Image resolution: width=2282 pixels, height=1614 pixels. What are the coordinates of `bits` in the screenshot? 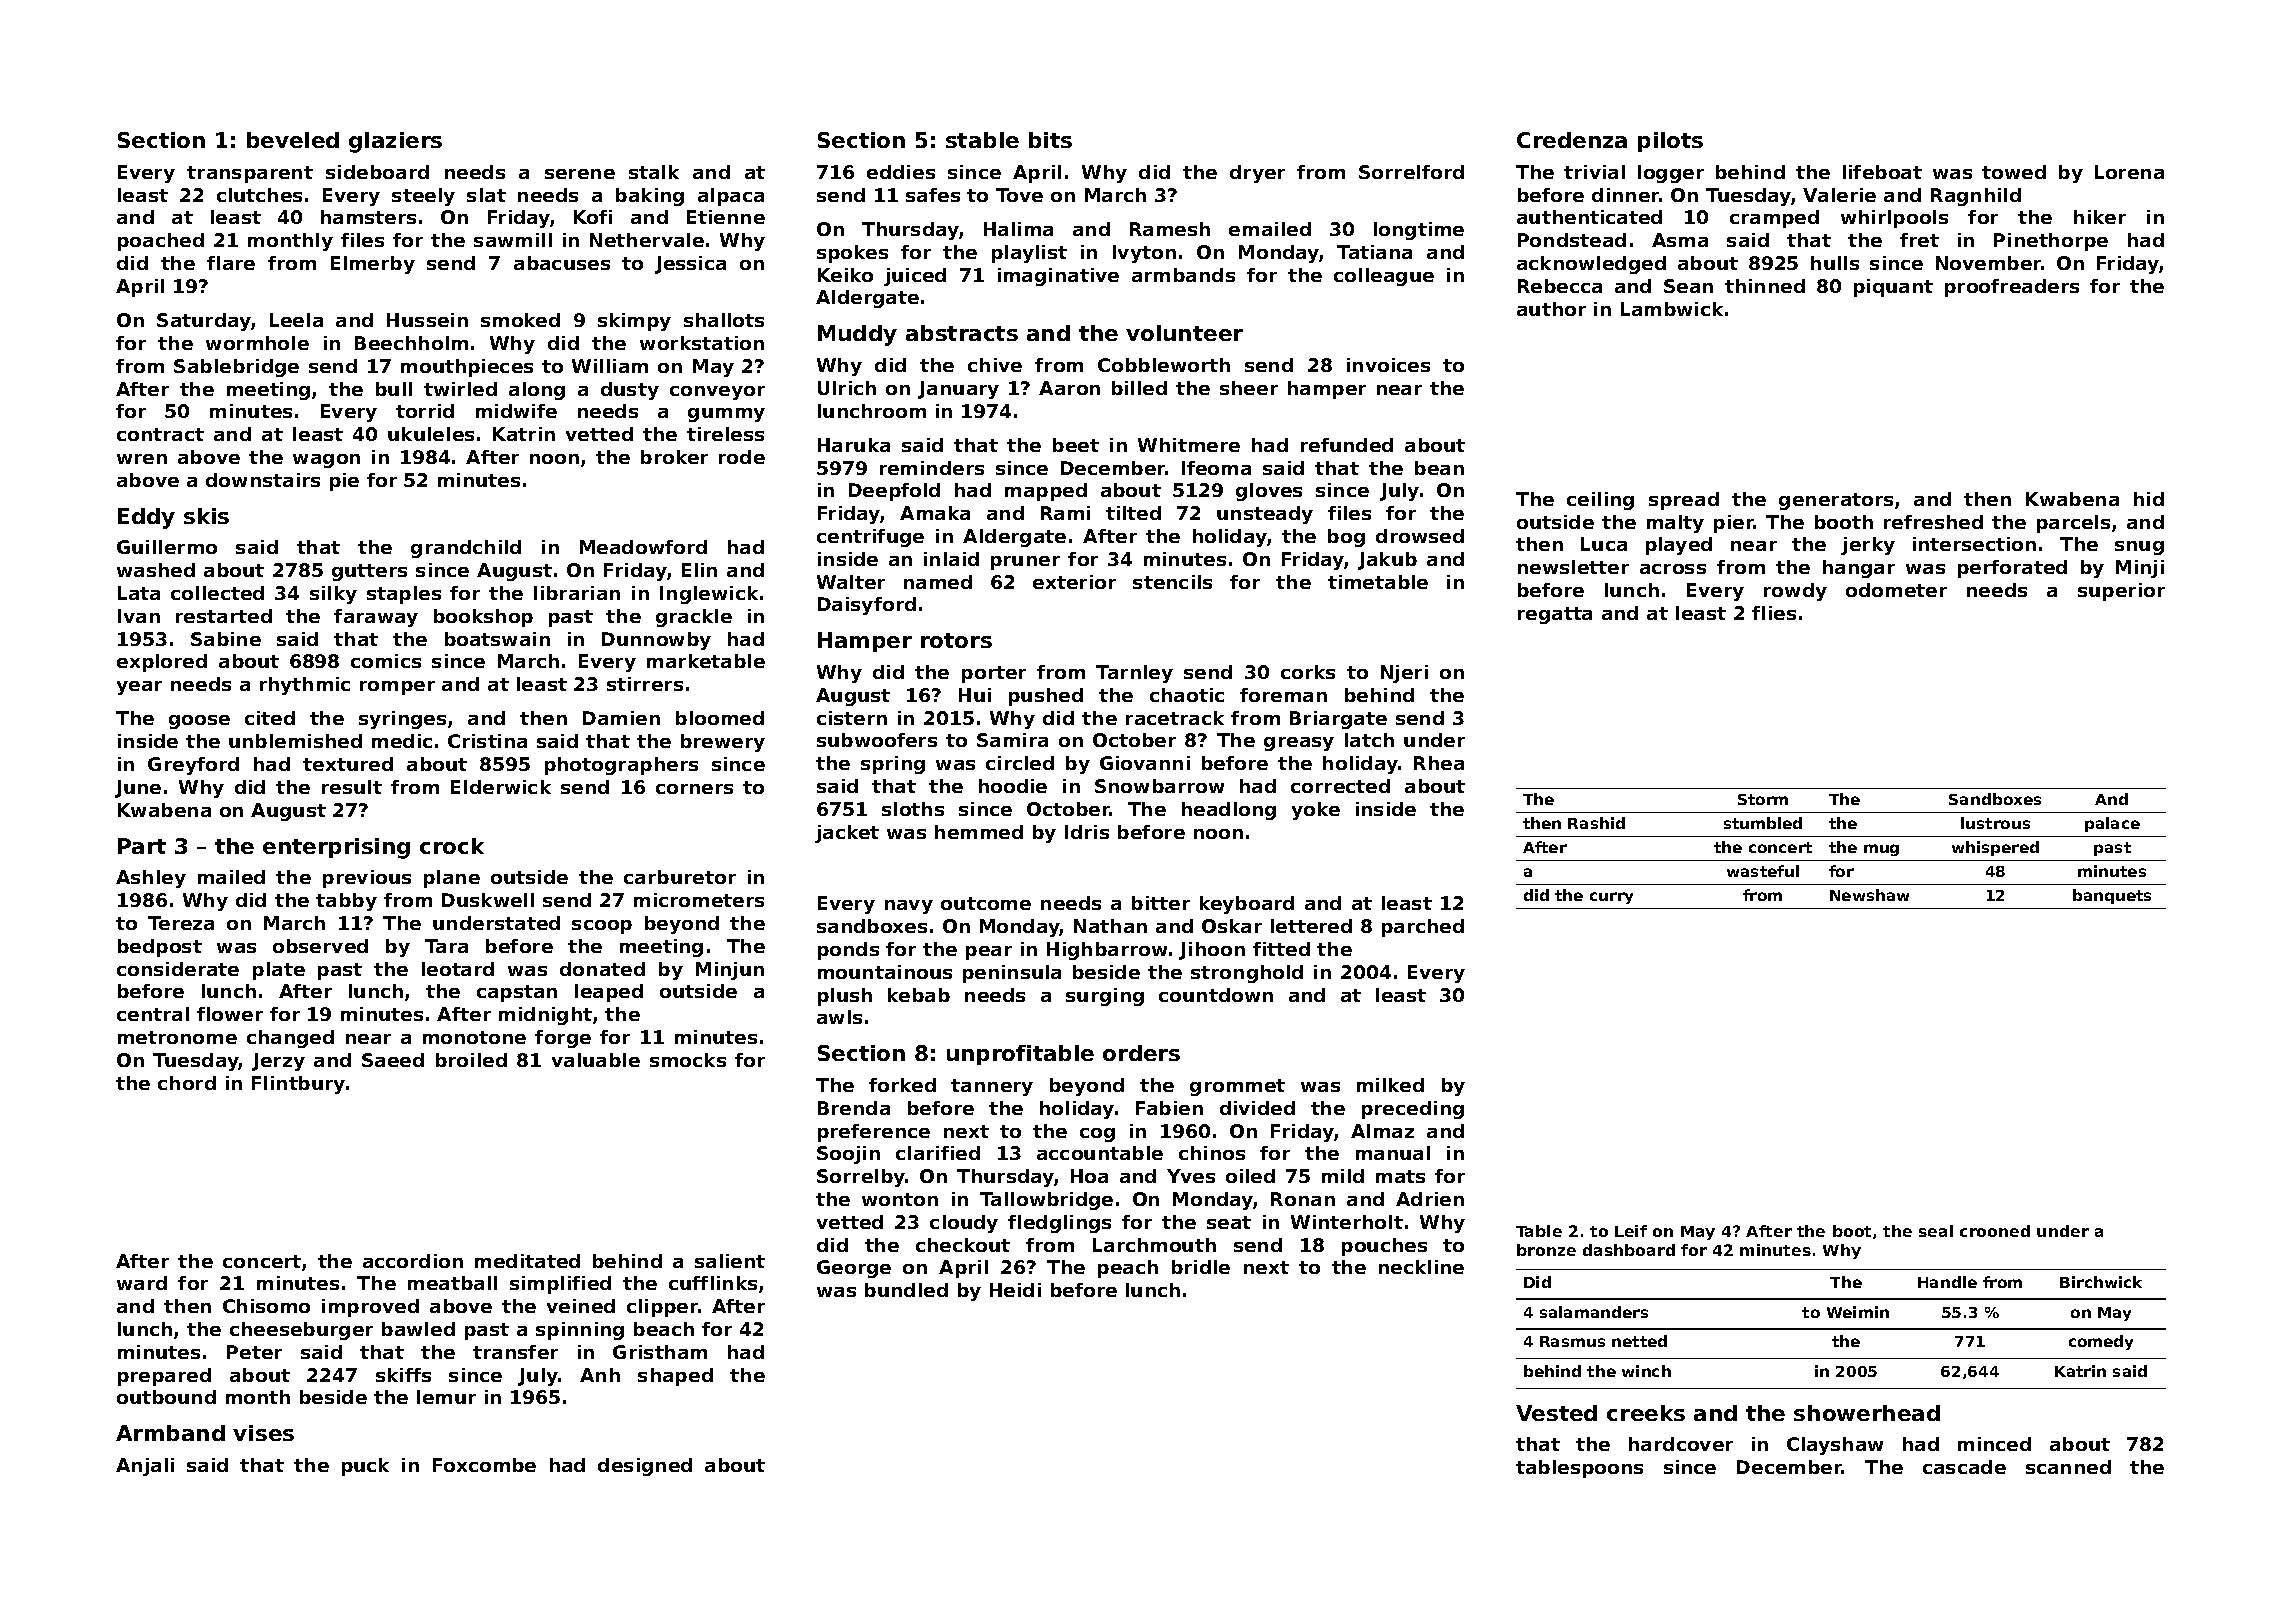 It's located at (1050, 140).
